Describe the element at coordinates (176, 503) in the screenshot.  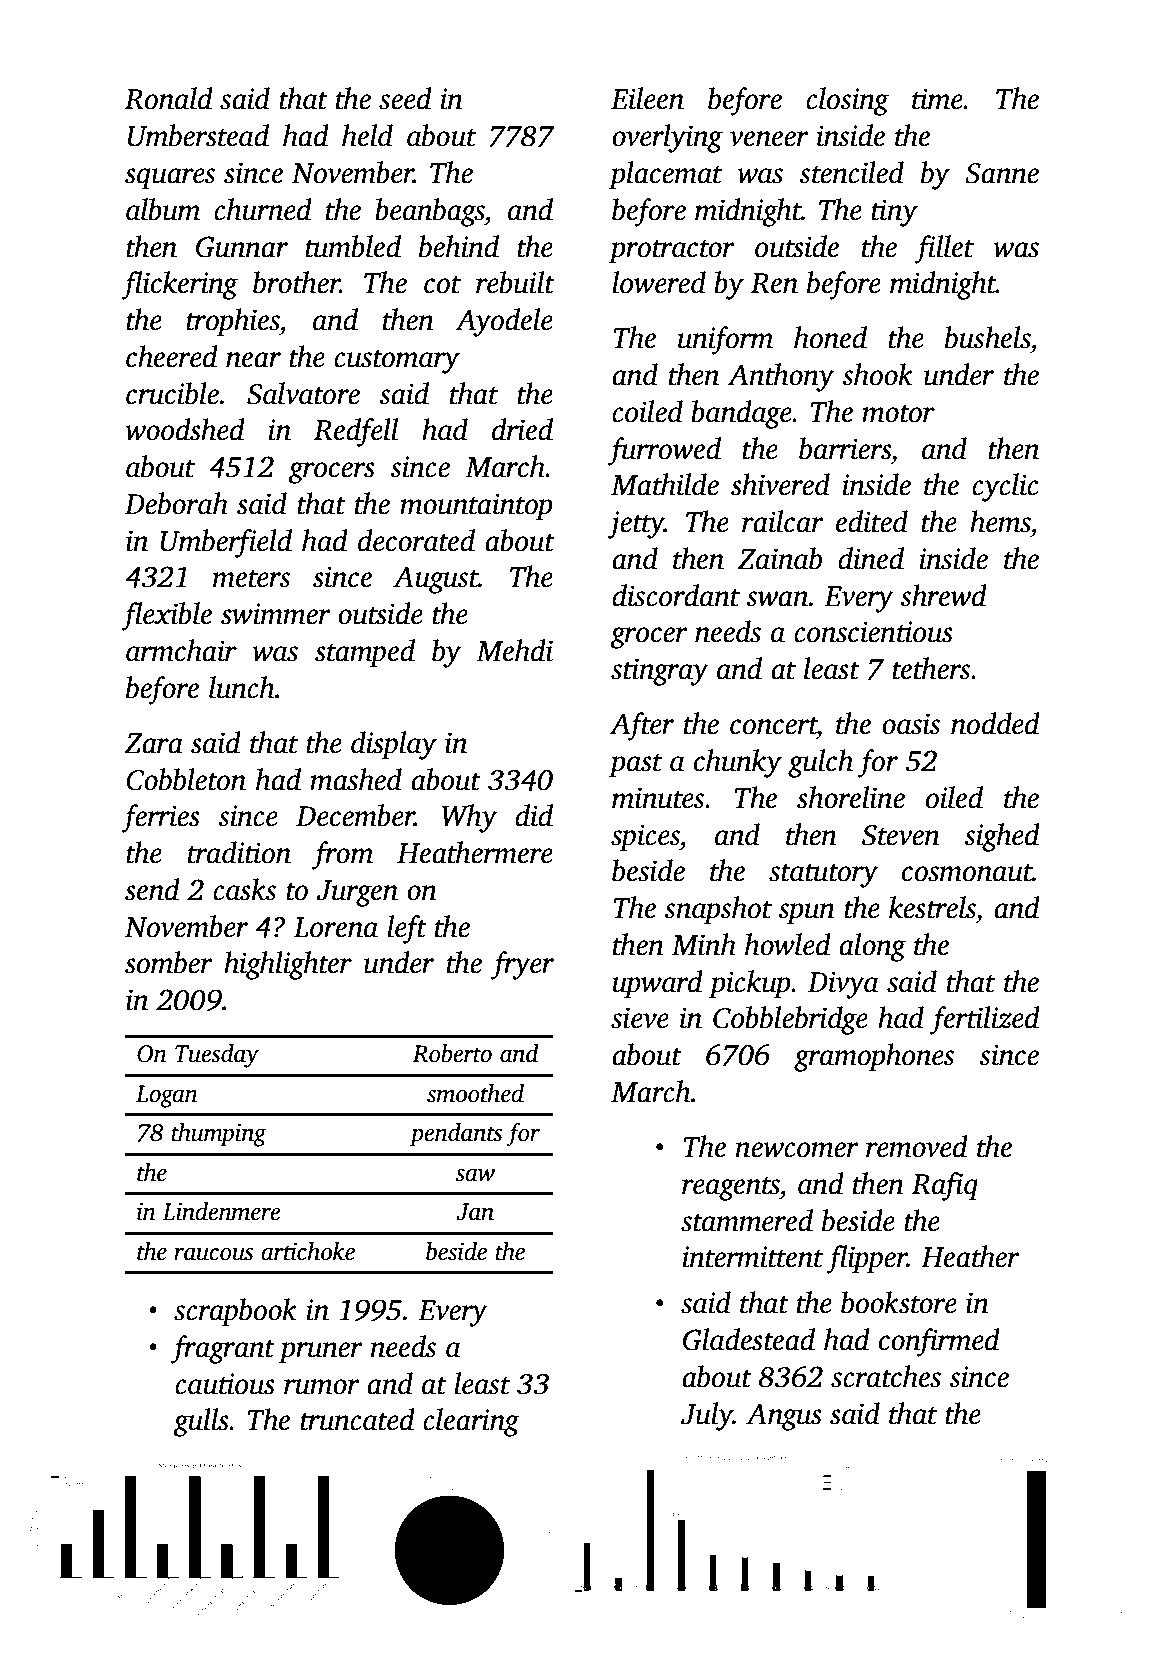
I see `Deborah` at that location.
